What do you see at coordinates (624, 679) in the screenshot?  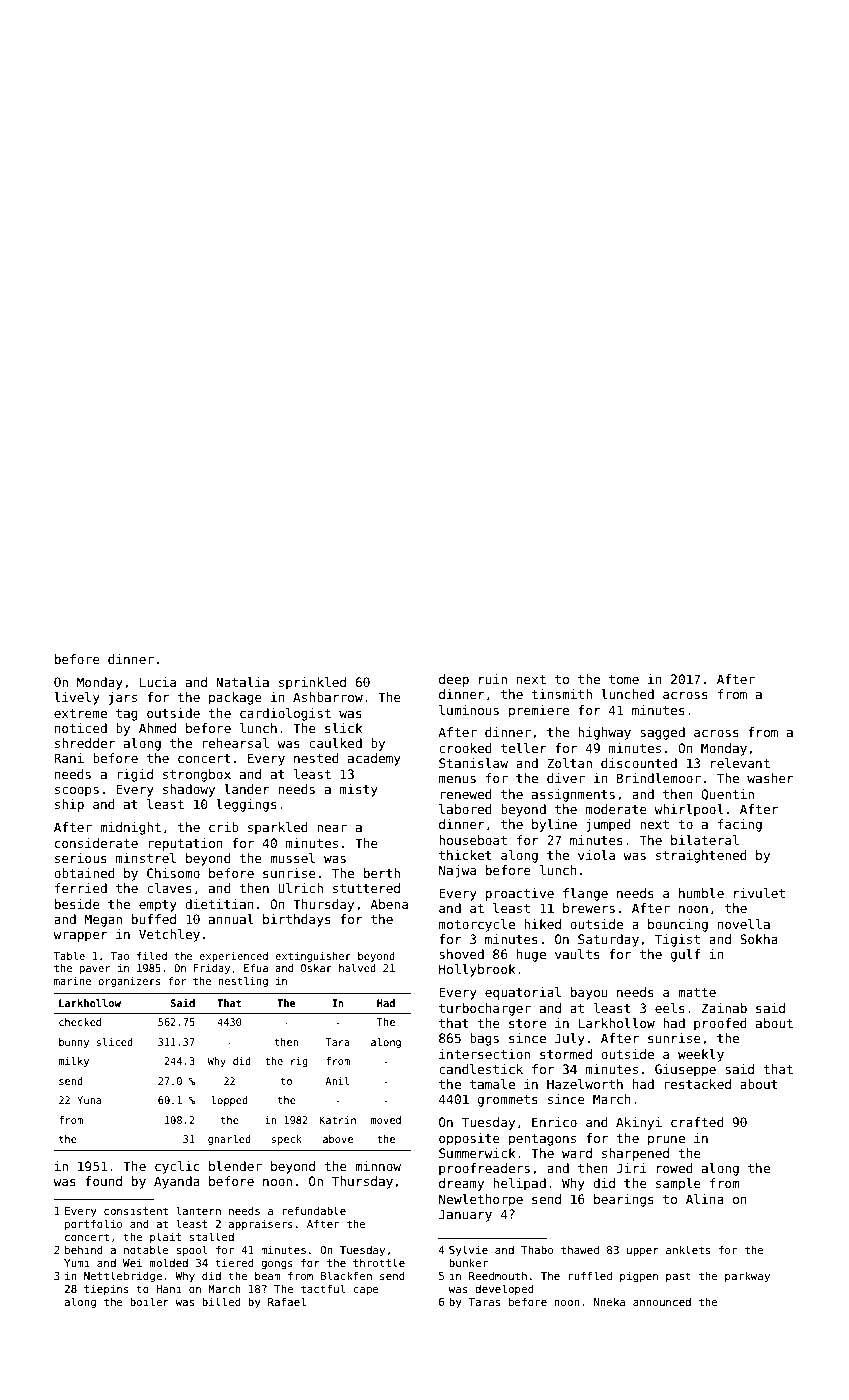 I see `tome` at bounding box center [624, 679].
